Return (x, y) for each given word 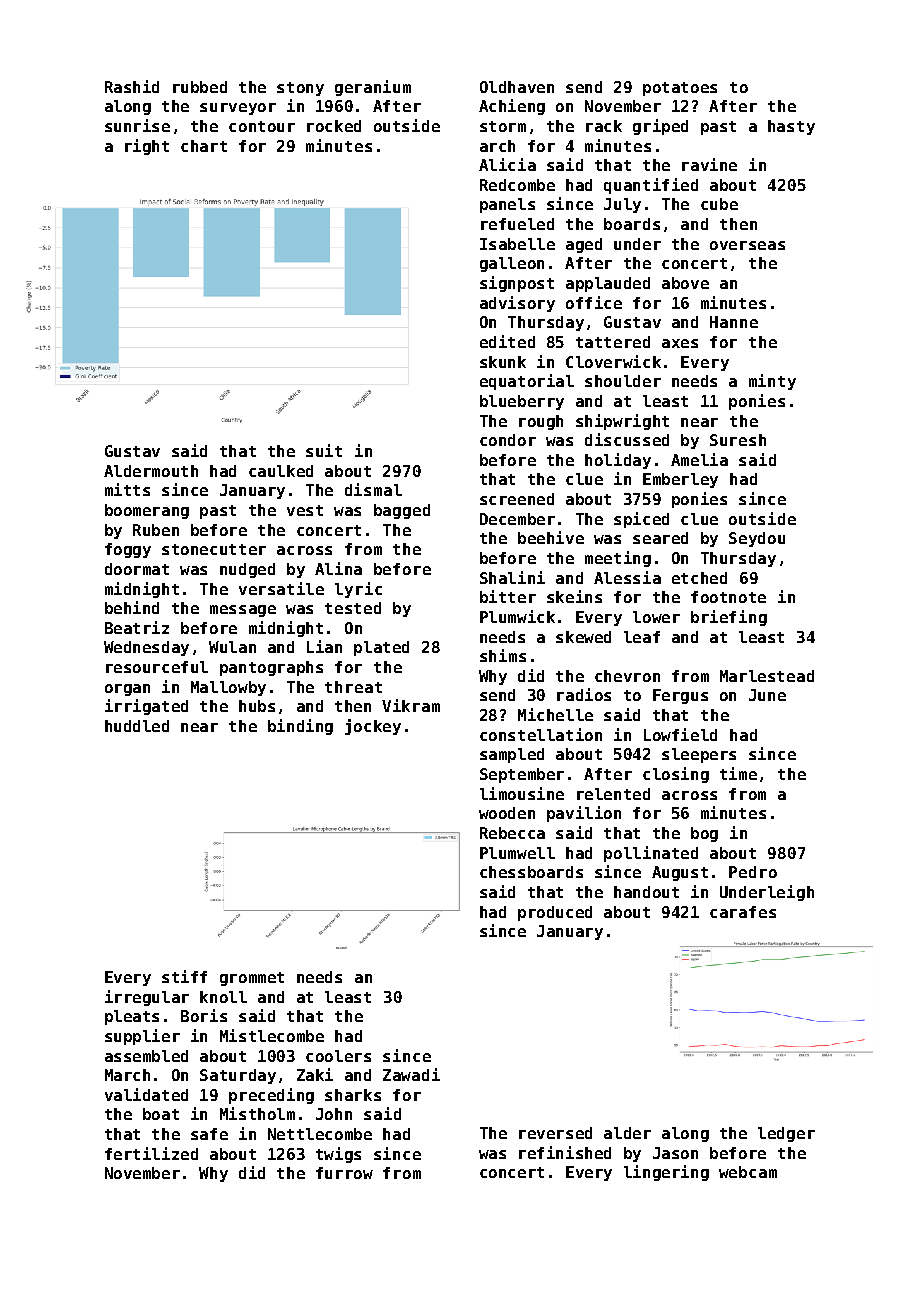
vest (305, 510)
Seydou (757, 539)
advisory (517, 304)
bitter (508, 596)
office (594, 302)
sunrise (137, 125)
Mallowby (228, 688)
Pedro (753, 872)
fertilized (151, 1153)
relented (613, 794)
